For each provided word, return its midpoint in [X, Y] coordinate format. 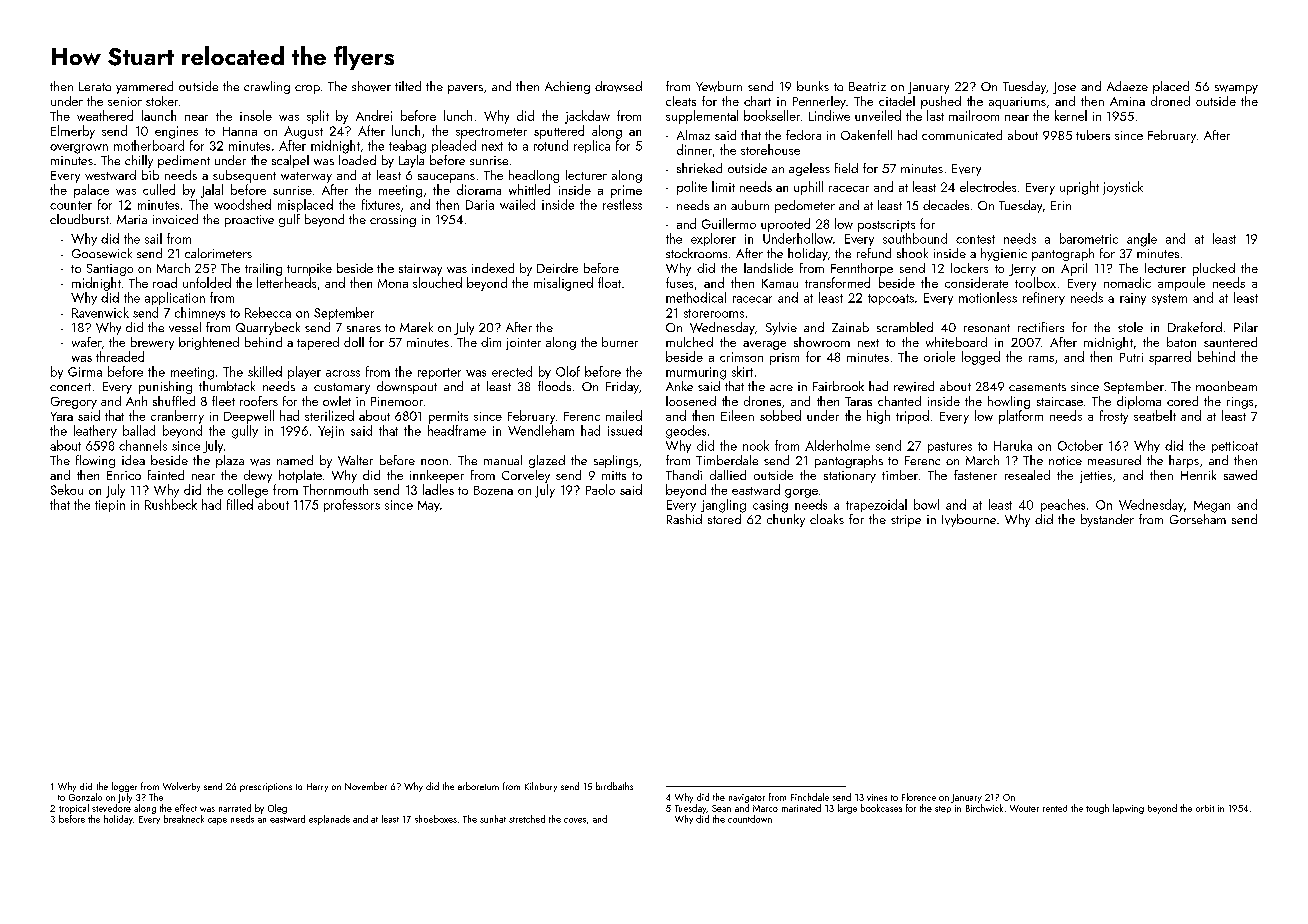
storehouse [770, 149]
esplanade [329, 820]
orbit [1205, 808]
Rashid [684, 519]
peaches [1063, 505]
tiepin [110, 506]
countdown [750, 819]
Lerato [95, 86]
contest [975, 239]
